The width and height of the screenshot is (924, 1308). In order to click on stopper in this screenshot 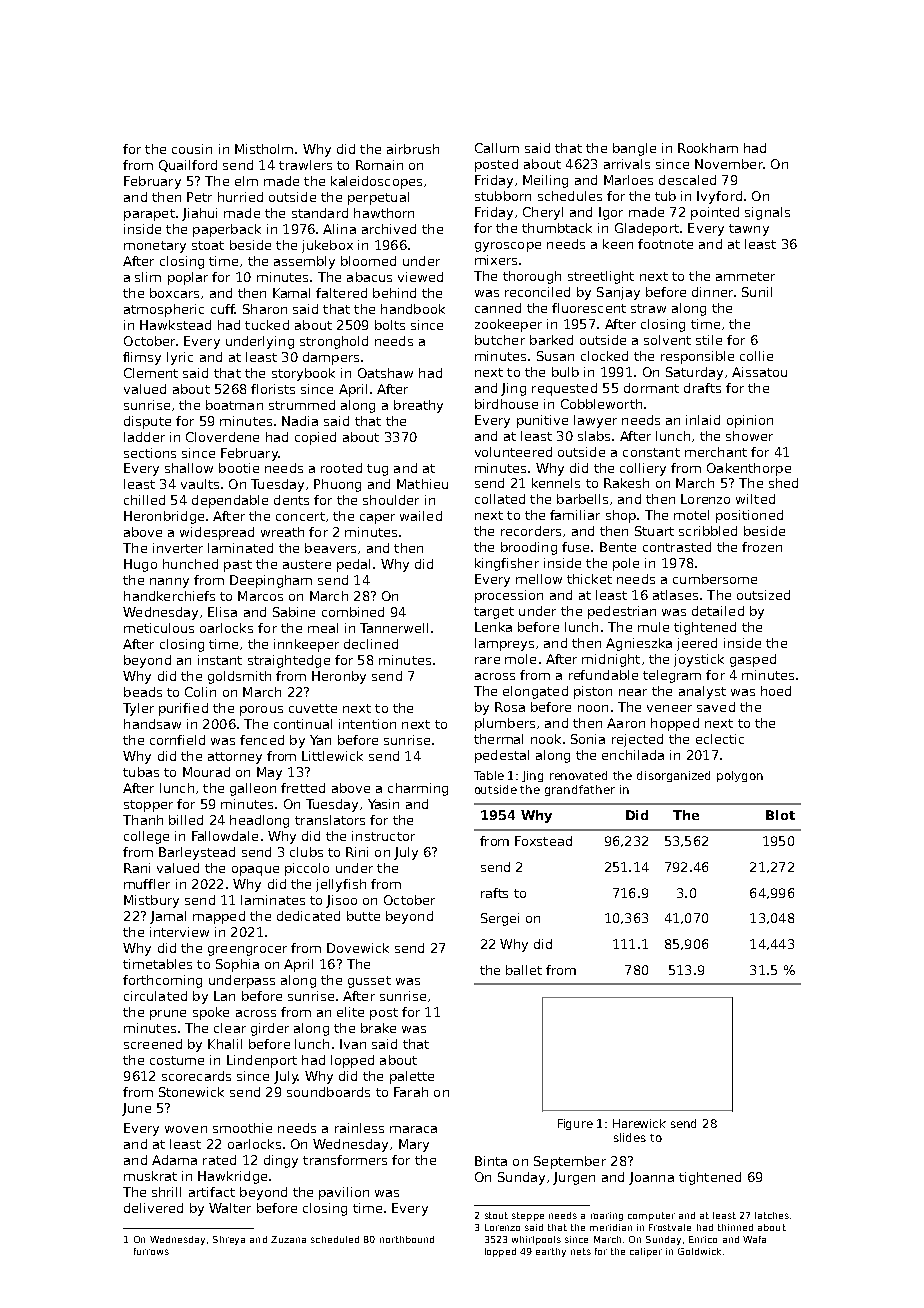, I will do `click(148, 806)`.
